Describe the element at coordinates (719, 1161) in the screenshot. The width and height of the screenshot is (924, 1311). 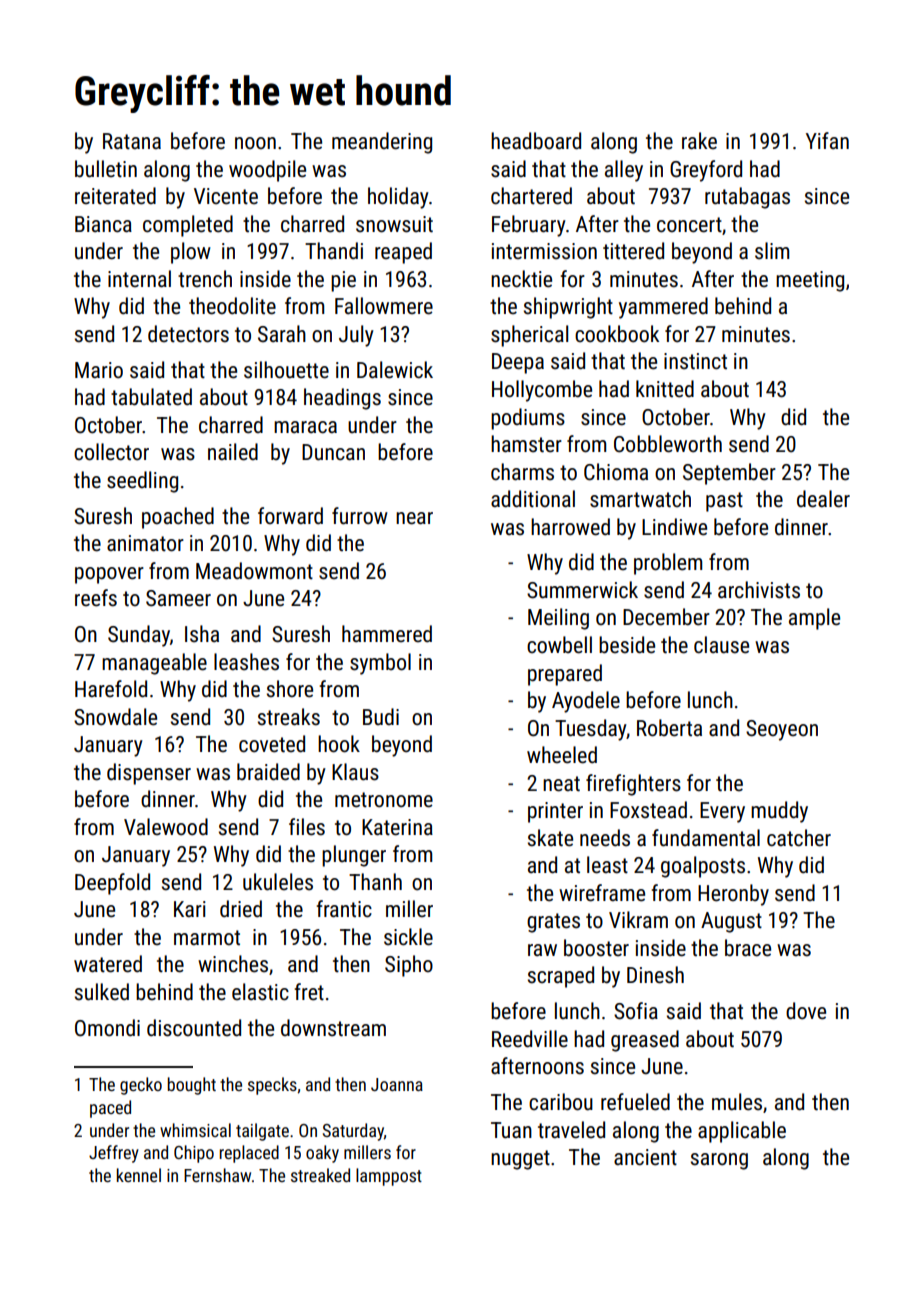
I see `sarong` at that location.
